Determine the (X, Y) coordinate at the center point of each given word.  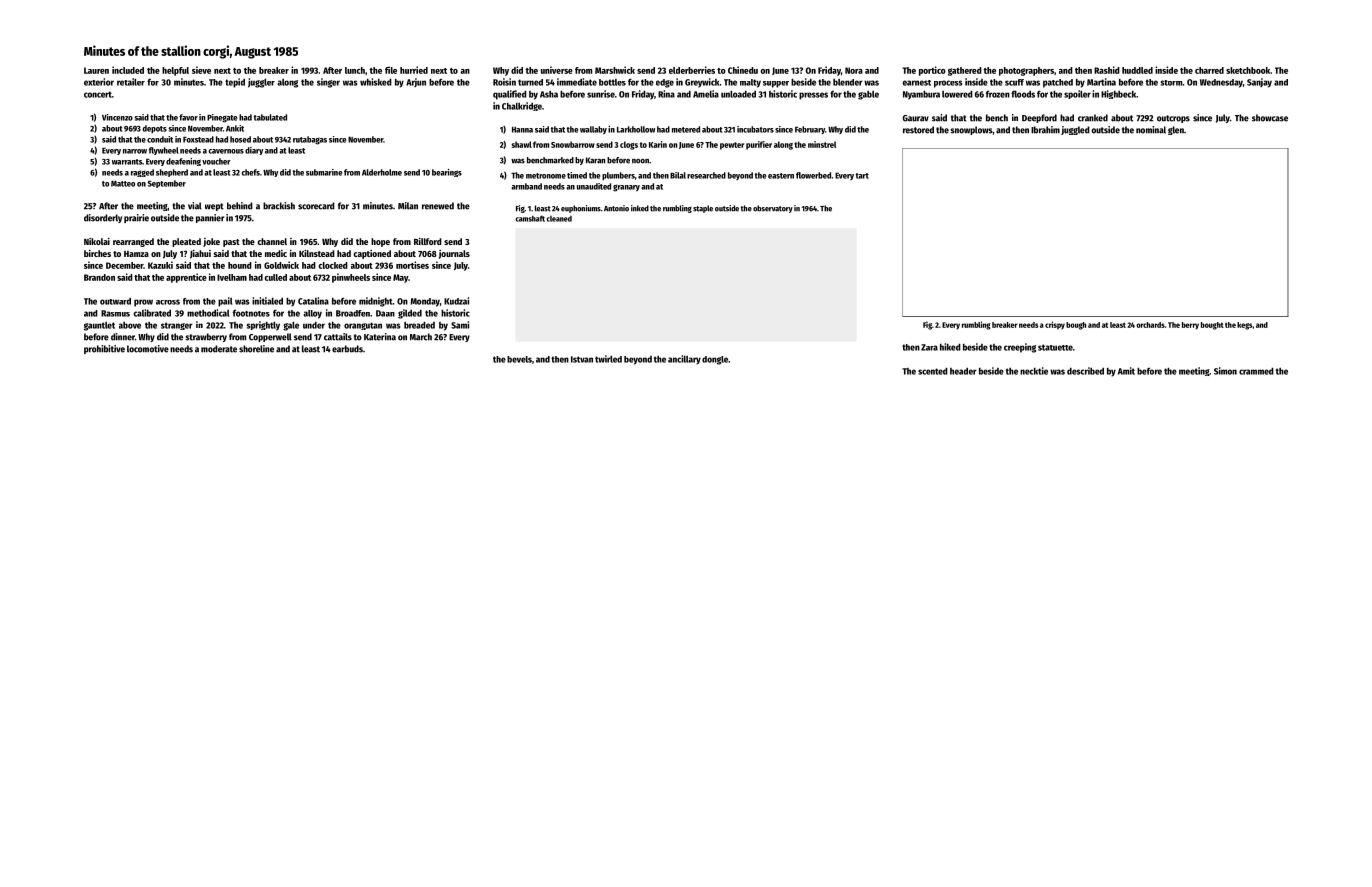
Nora (854, 70)
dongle (715, 360)
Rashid (1107, 70)
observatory (773, 209)
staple (703, 209)
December (124, 265)
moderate (219, 349)
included (128, 70)
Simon (1225, 371)
